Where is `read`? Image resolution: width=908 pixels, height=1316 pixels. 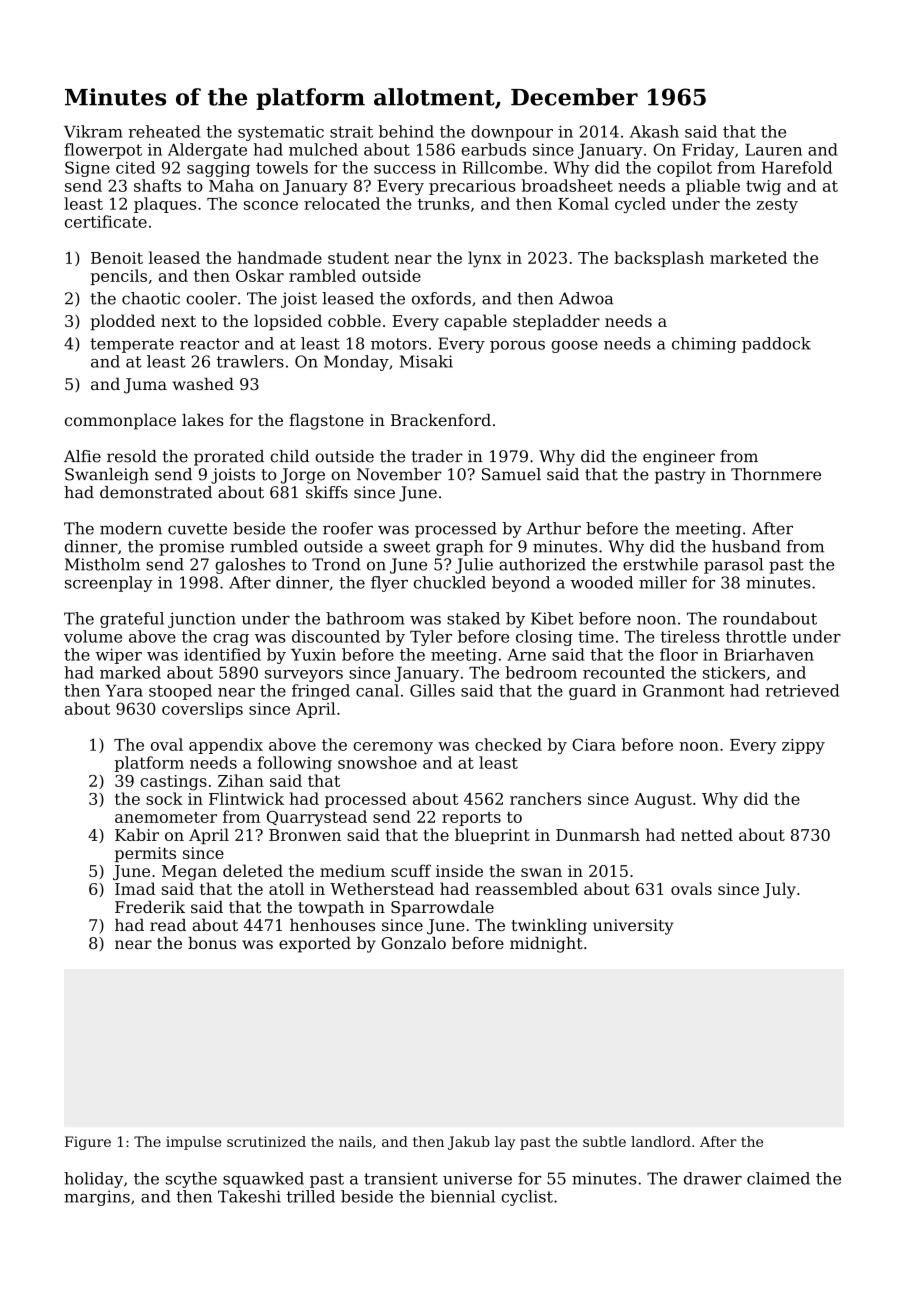
read is located at coordinates (168, 925).
